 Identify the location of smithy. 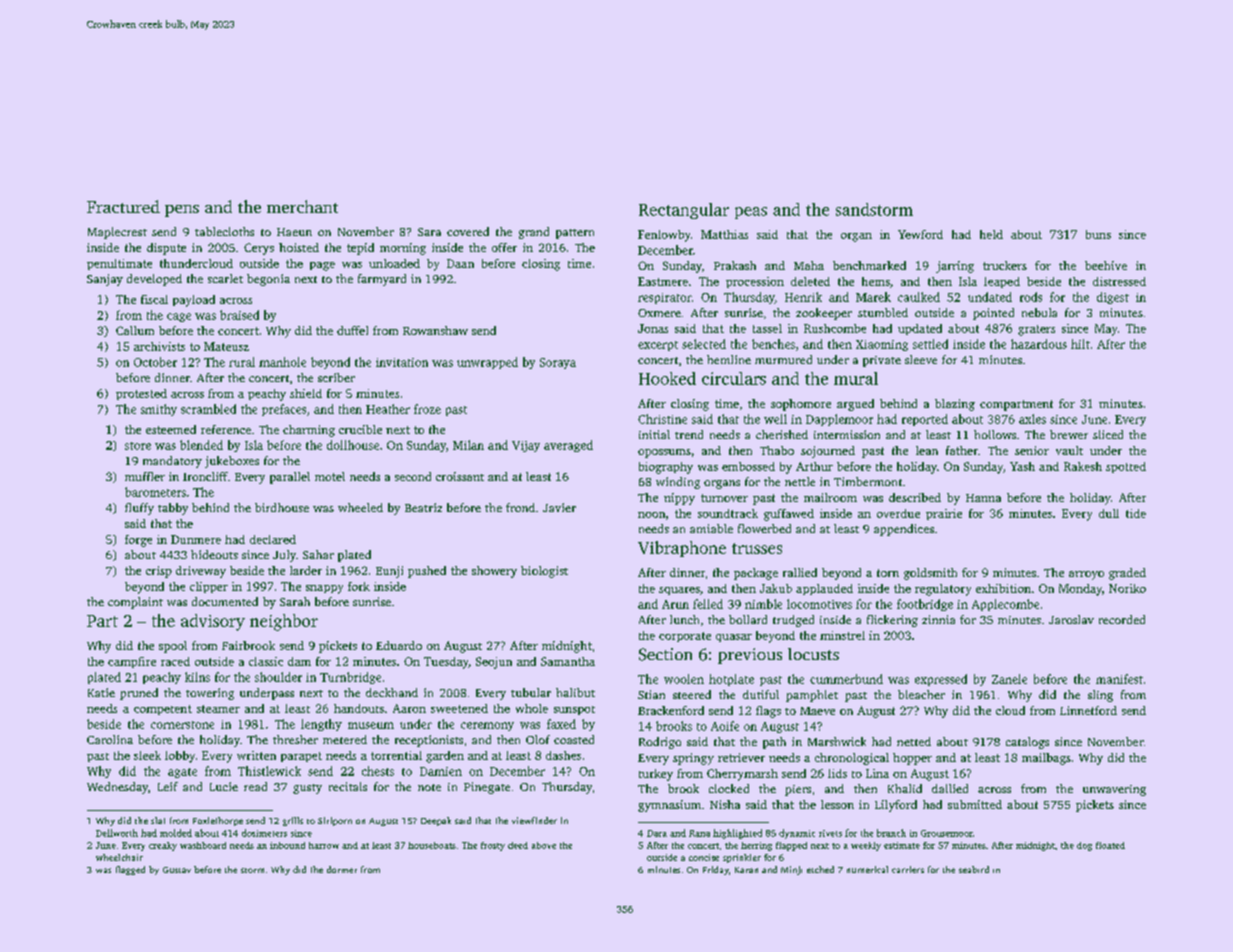
(159, 410).
